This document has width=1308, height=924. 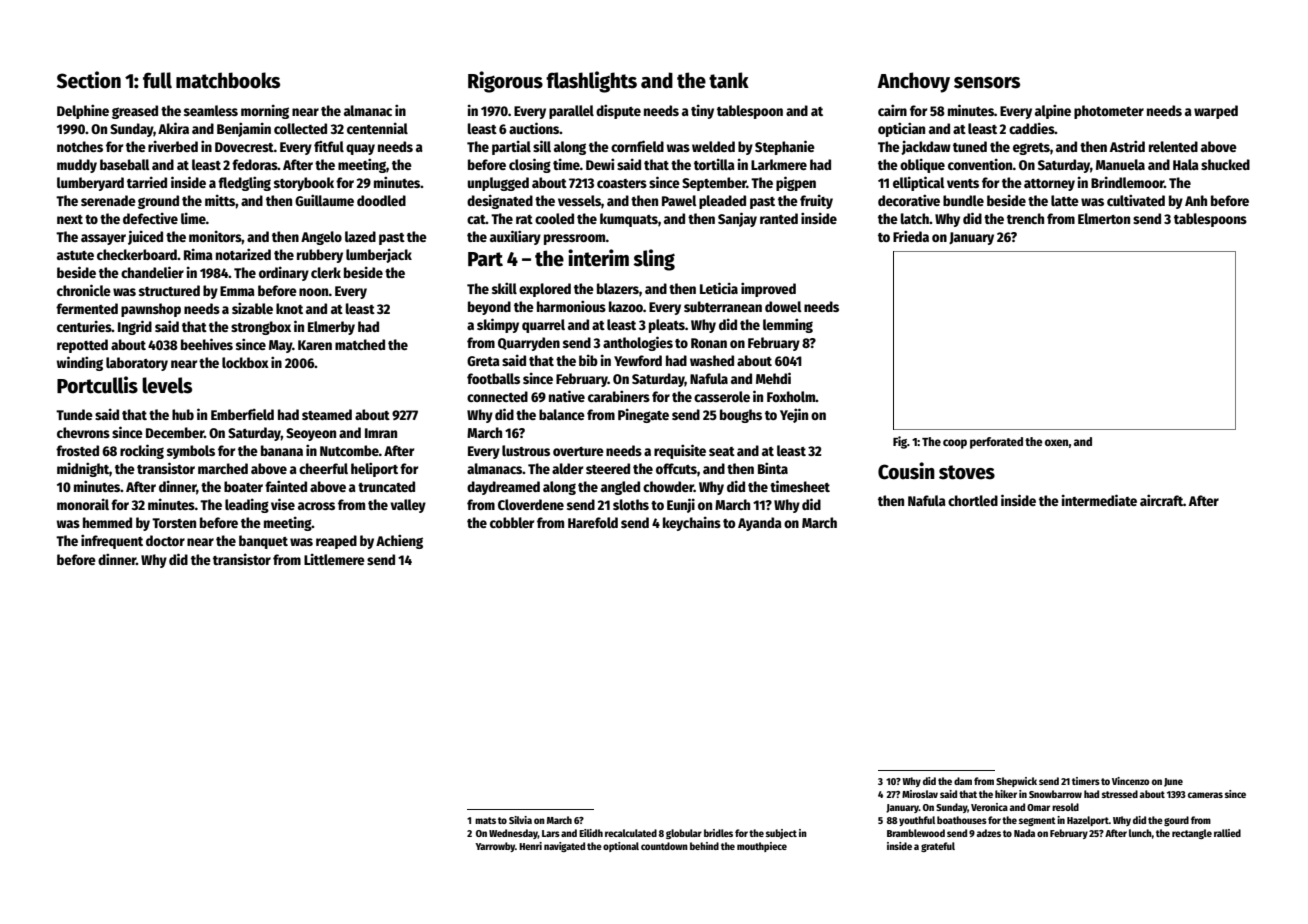 I want to click on perforated, so click(x=996, y=443).
